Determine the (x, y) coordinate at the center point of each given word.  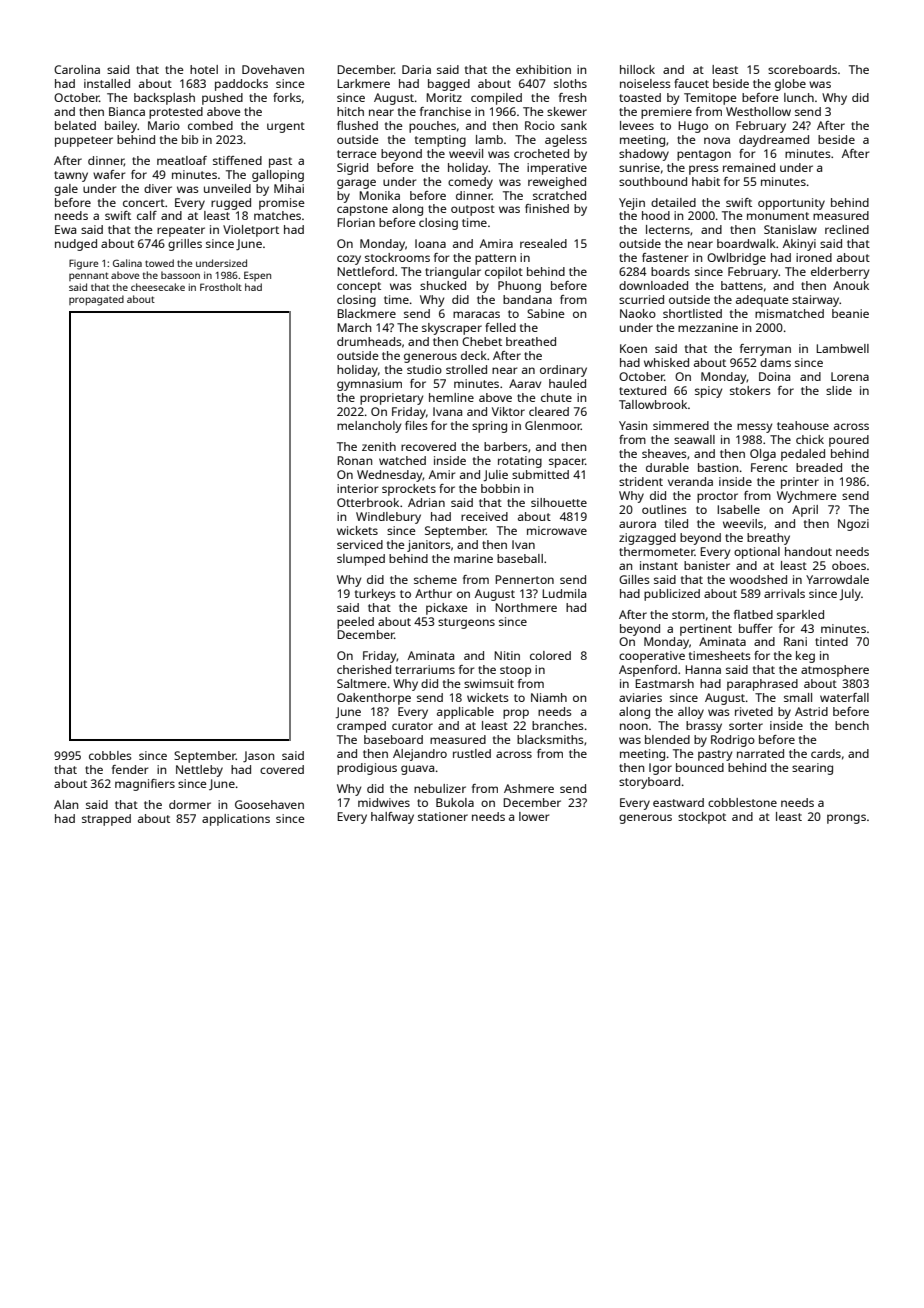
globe (790, 85)
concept (359, 287)
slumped (361, 560)
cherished (364, 669)
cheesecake (158, 287)
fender (130, 769)
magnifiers (145, 785)
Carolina (77, 69)
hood (656, 215)
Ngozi (853, 525)
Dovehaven (273, 69)
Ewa (65, 229)
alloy (691, 713)
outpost (473, 210)
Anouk (851, 285)
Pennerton (524, 579)
